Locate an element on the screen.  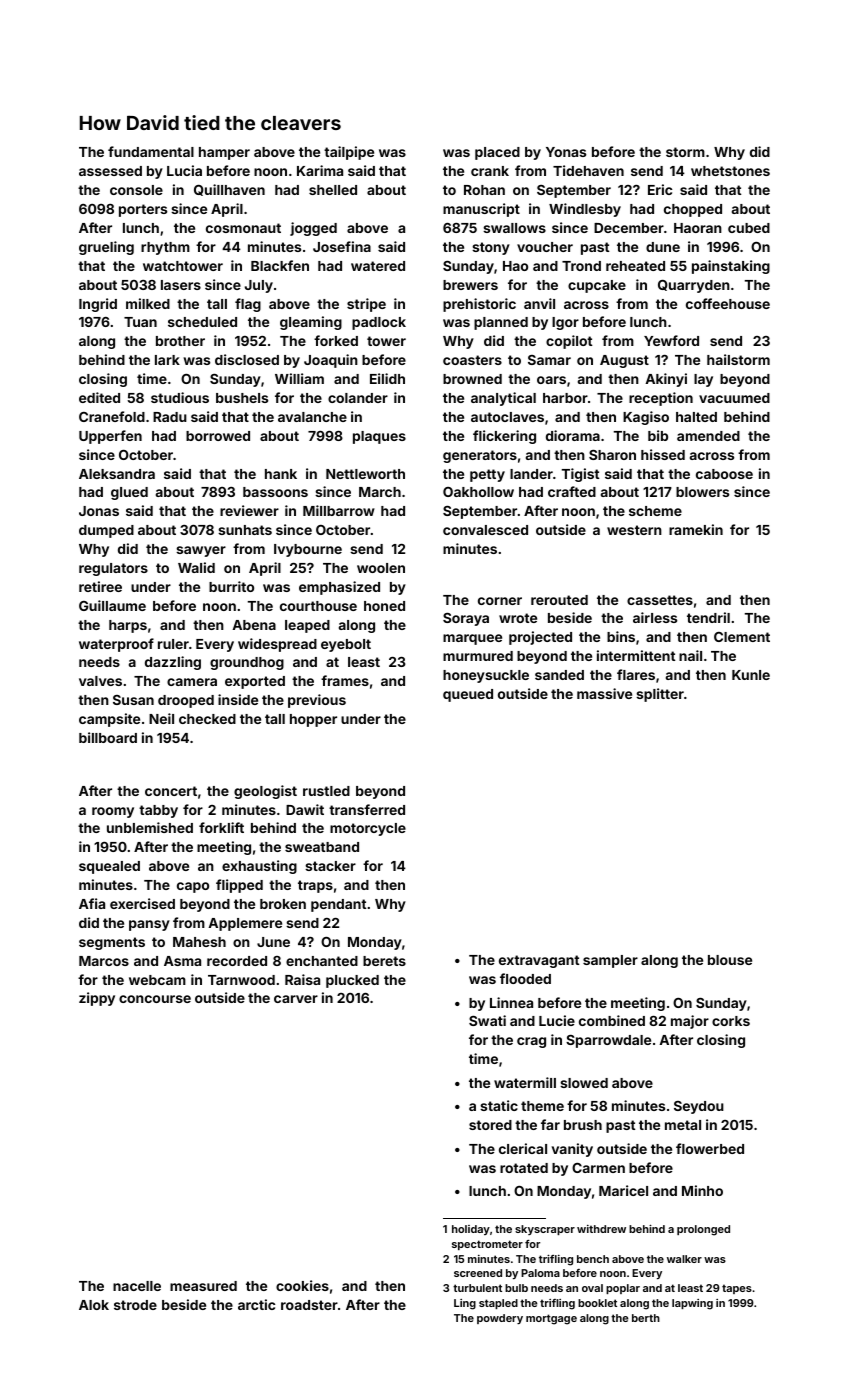
stored is located at coordinates (490, 1125).
